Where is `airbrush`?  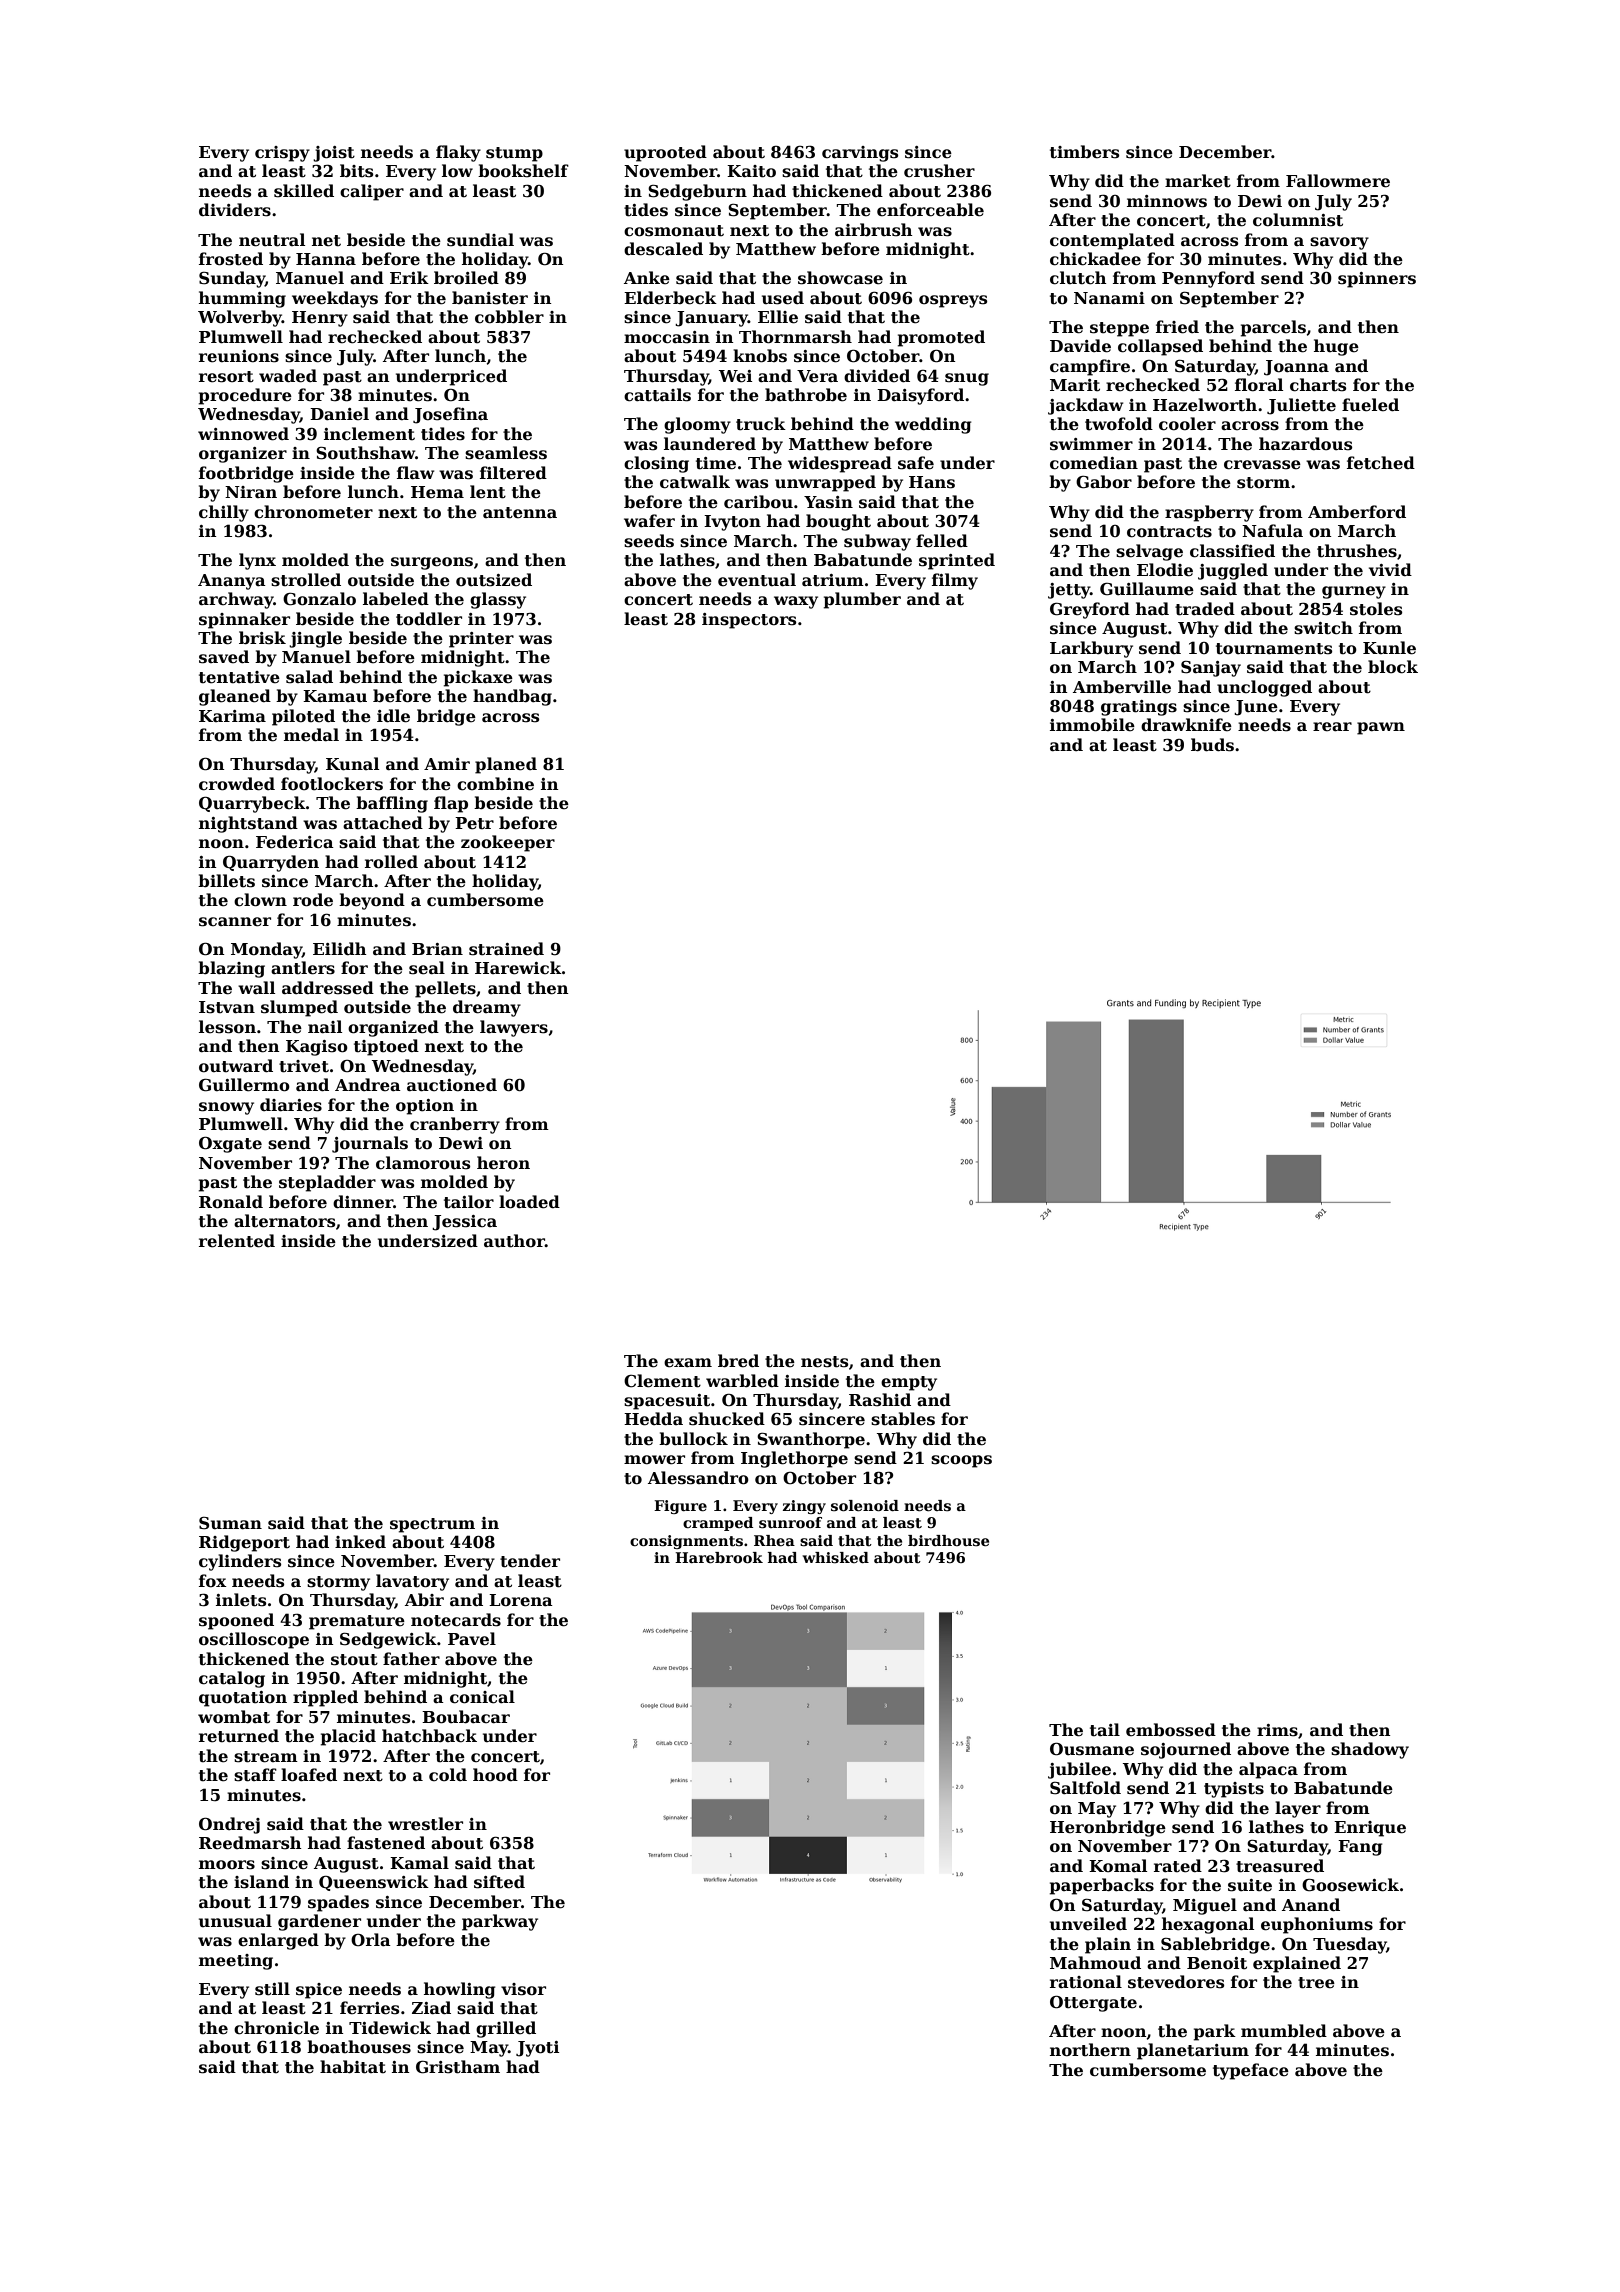
airbrush is located at coordinates (874, 230).
